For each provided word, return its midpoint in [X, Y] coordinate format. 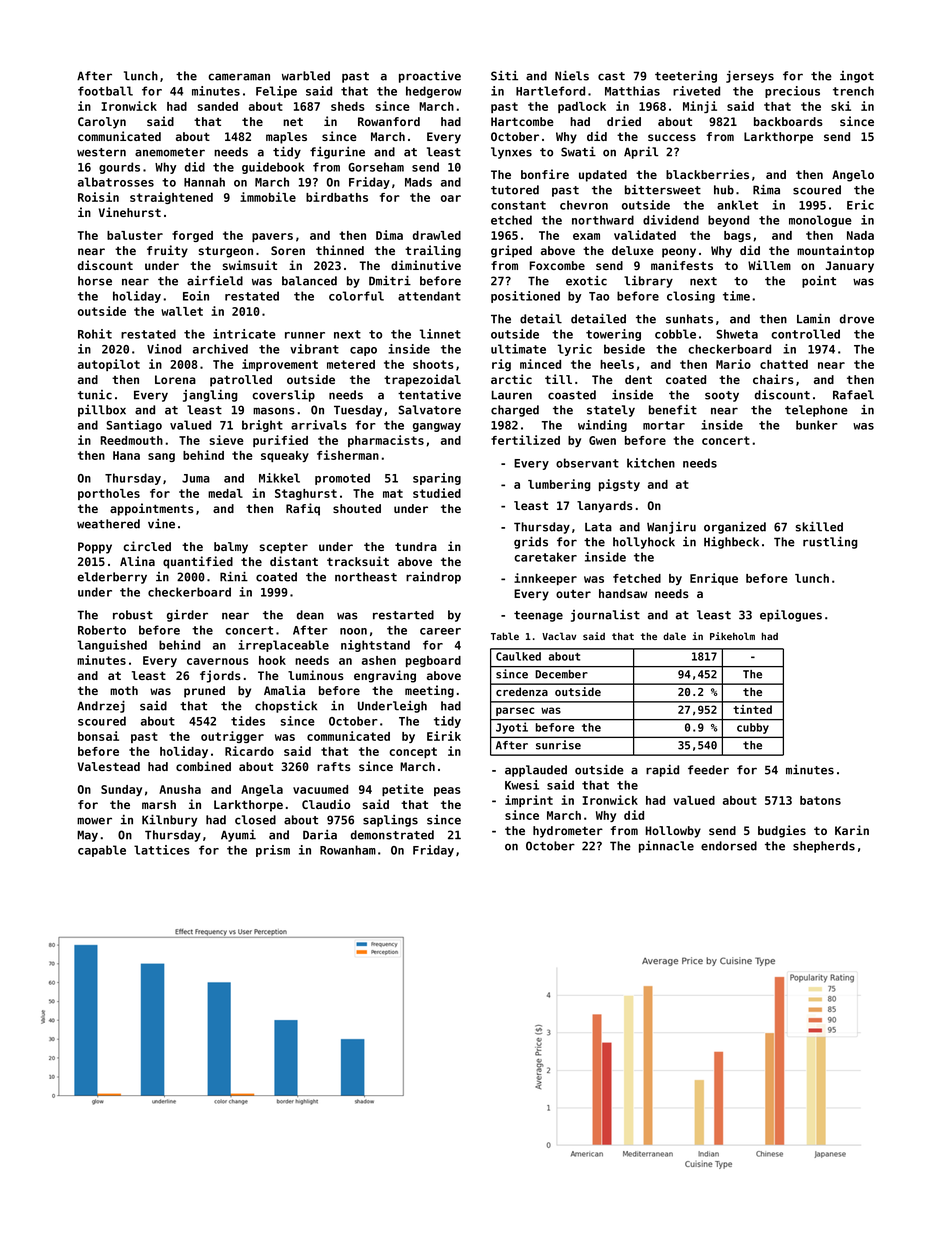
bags [737, 236]
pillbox [102, 411]
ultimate [518, 349]
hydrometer [568, 832]
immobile [268, 197]
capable [102, 851]
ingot [857, 77]
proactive [430, 77]
